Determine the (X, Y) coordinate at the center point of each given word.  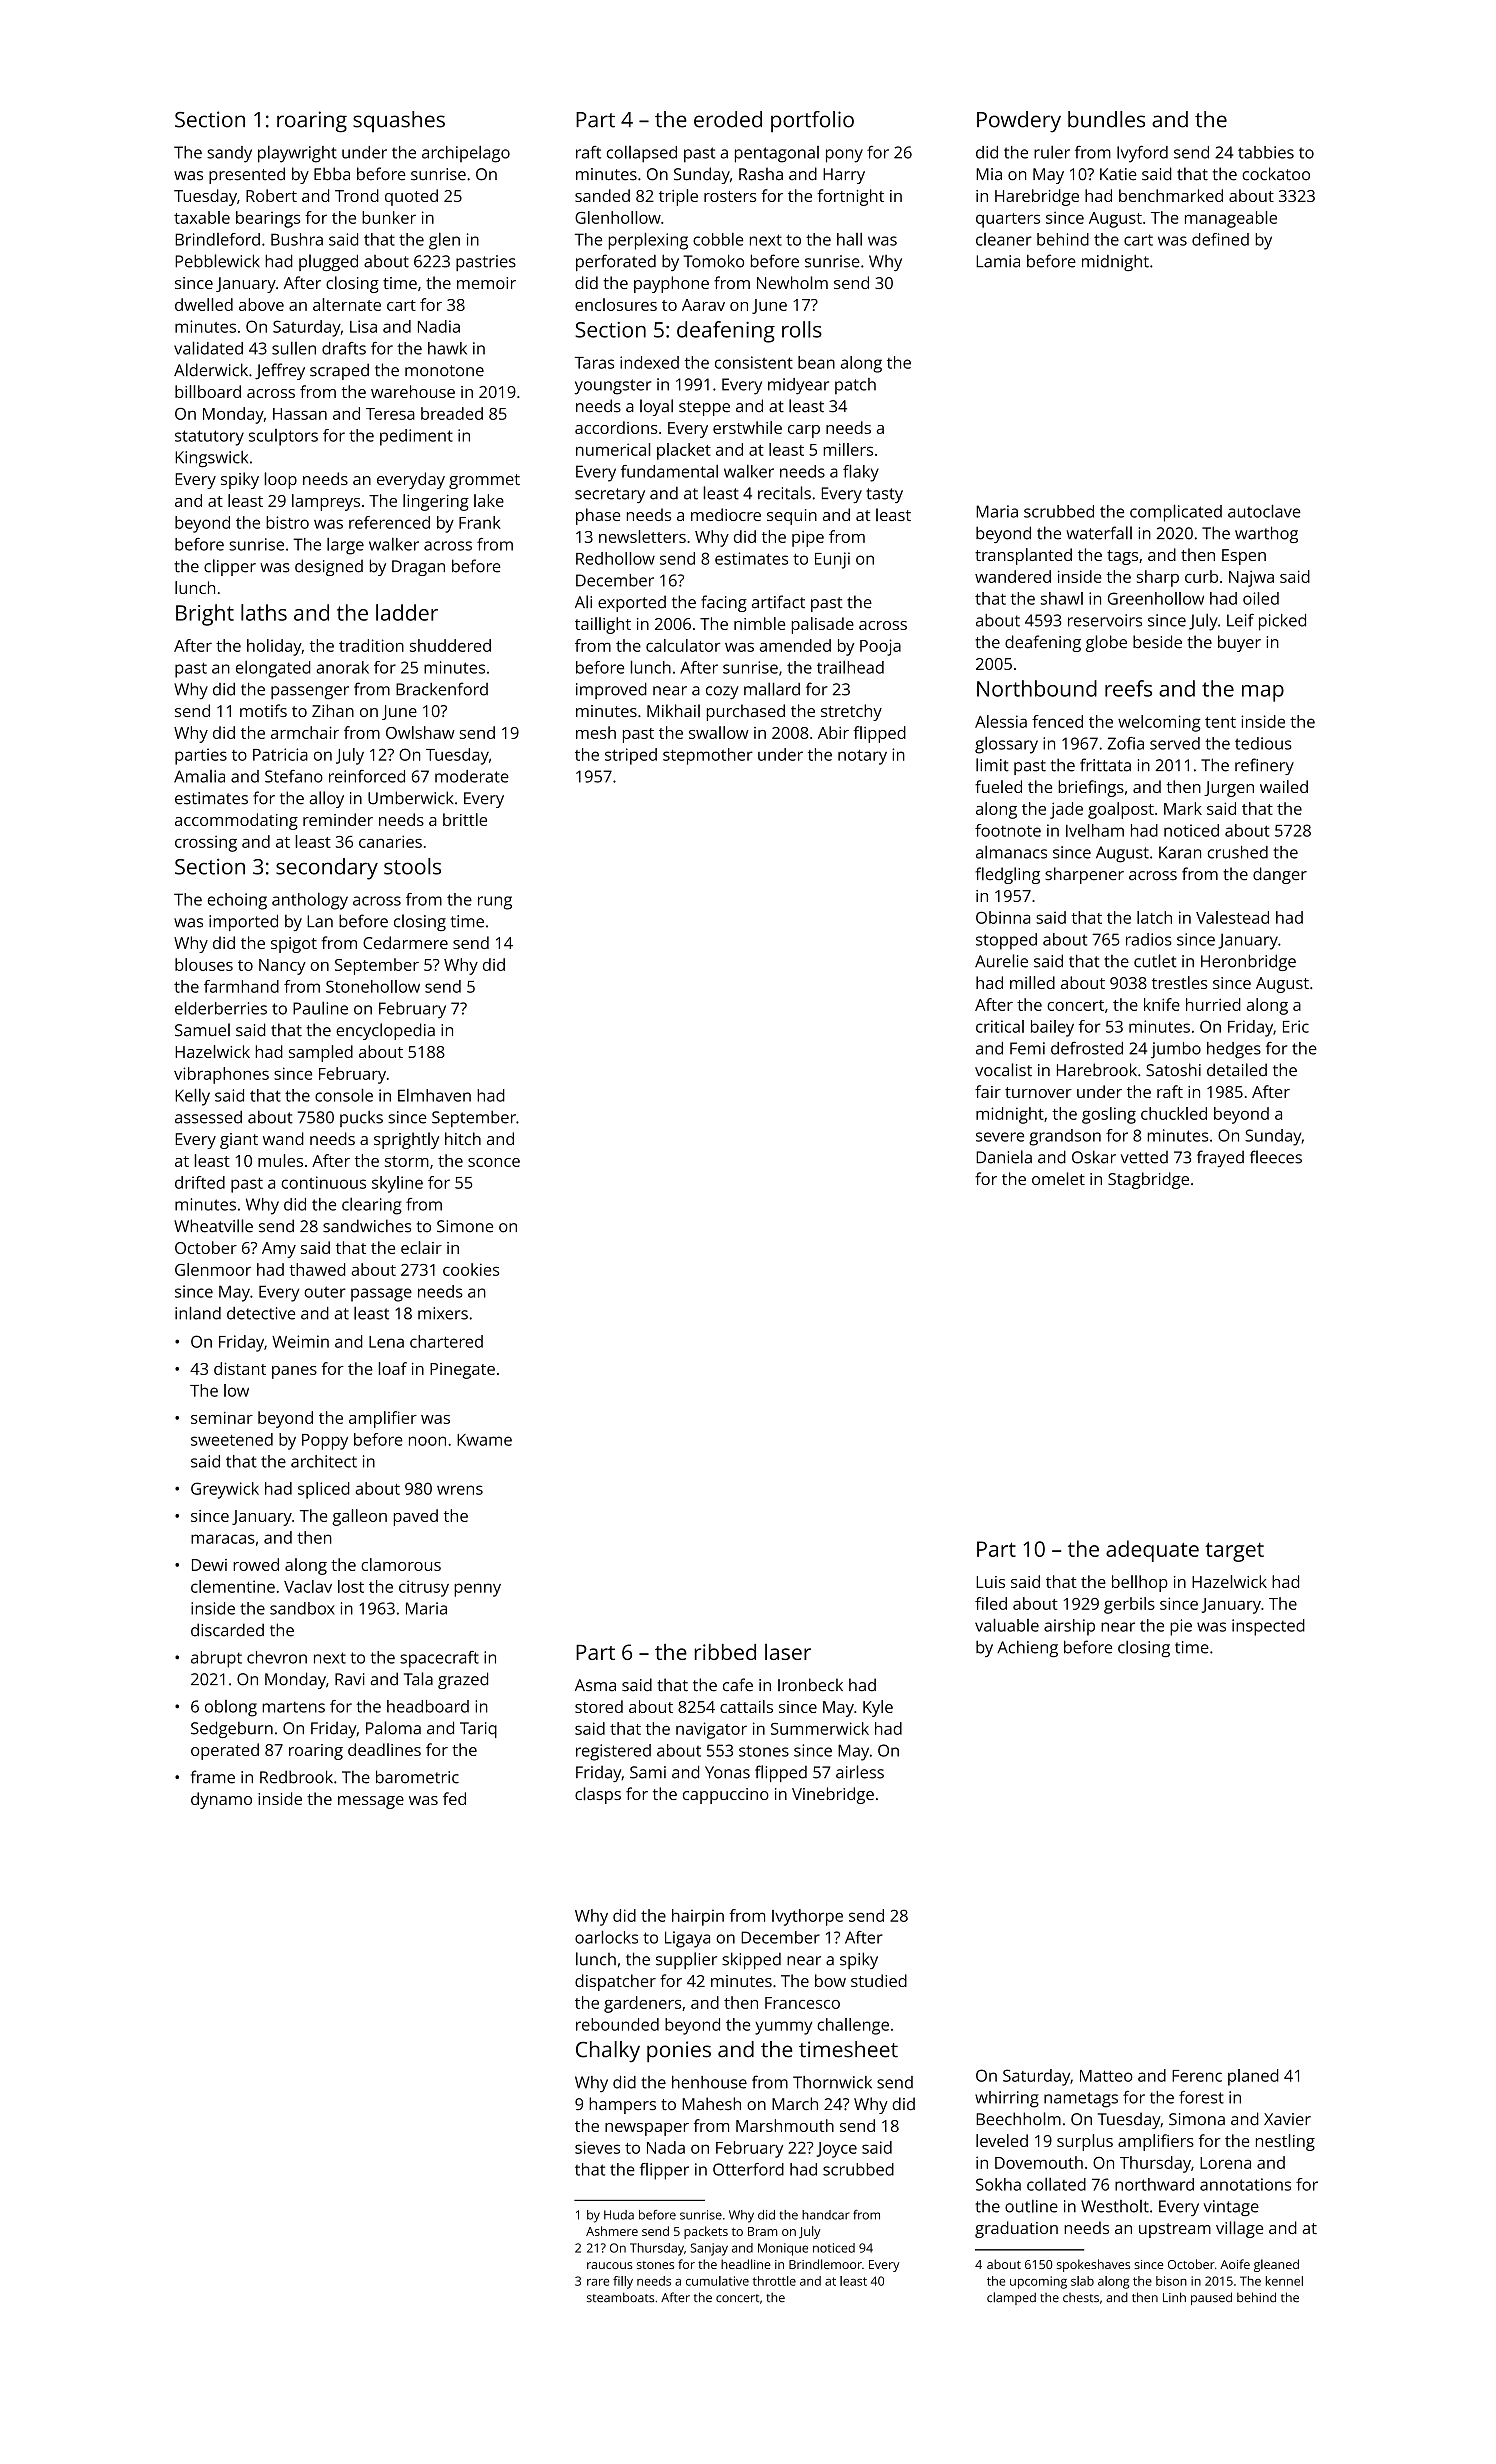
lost (351, 1586)
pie (1181, 1627)
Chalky (608, 2051)
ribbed (725, 1652)
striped (631, 756)
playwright (297, 154)
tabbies (1266, 152)
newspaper (647, 2129)
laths (264, 612)
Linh (1174, 2297)
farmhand (241, 986)
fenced (1057, 721)
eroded (728, 119)
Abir (833, 732)
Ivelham (1095, 830)
